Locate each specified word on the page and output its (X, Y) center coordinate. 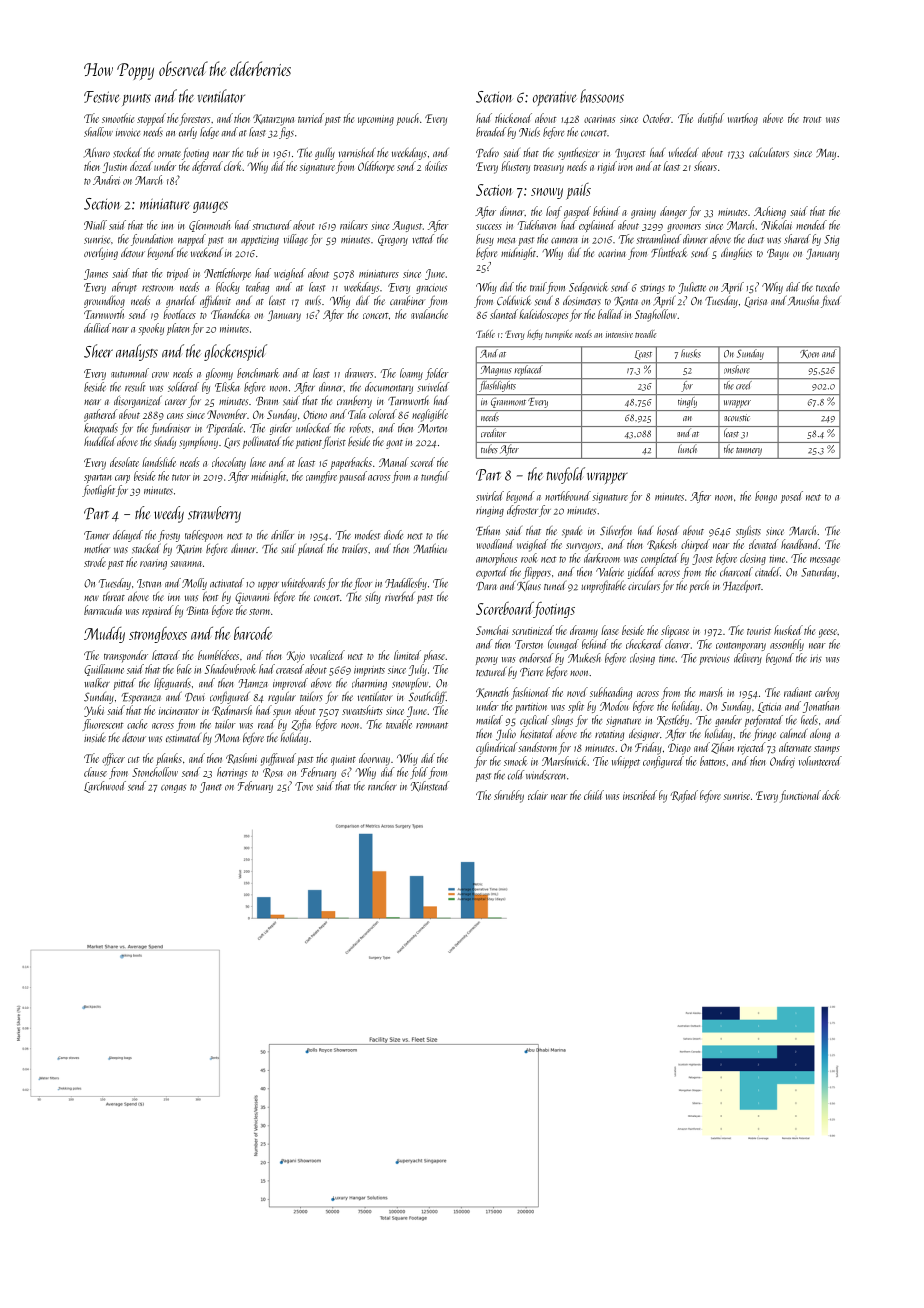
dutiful (711, 119)
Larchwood (105, 787)
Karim (189, 549)
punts (136, 100)
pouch (407, 119)
